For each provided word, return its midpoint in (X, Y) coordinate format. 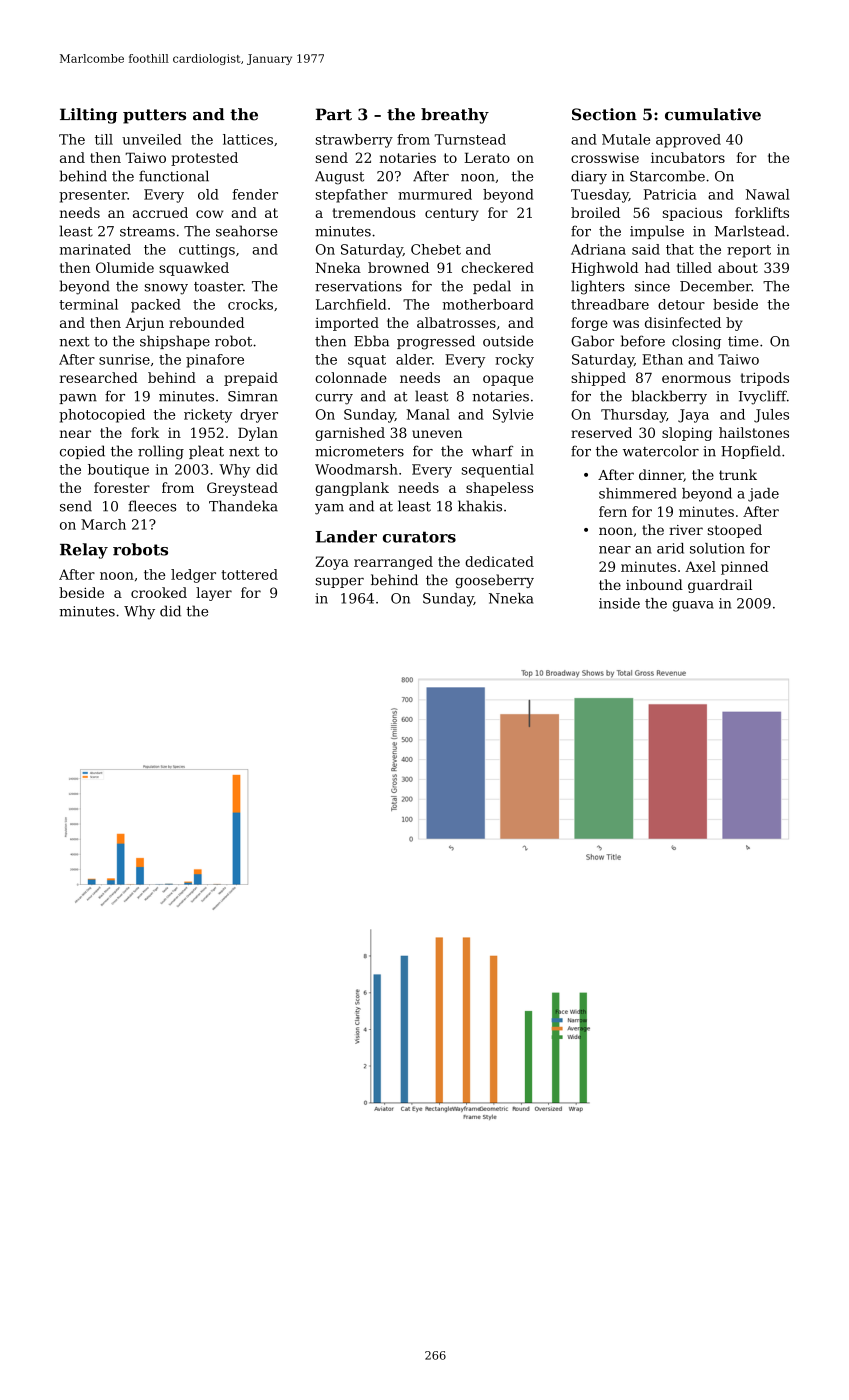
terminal (88, 304)
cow (209, 214)
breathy (455, 116)
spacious (692, 214)
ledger (193, 576)
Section (604, 114)
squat (367, 361)
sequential (498, 471)
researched (99, 377)
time (743, 341)
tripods (765, 379)
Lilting (88, 116)
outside (508, 341)
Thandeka (243, 506)
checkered (497, 267)
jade (763, 495)
